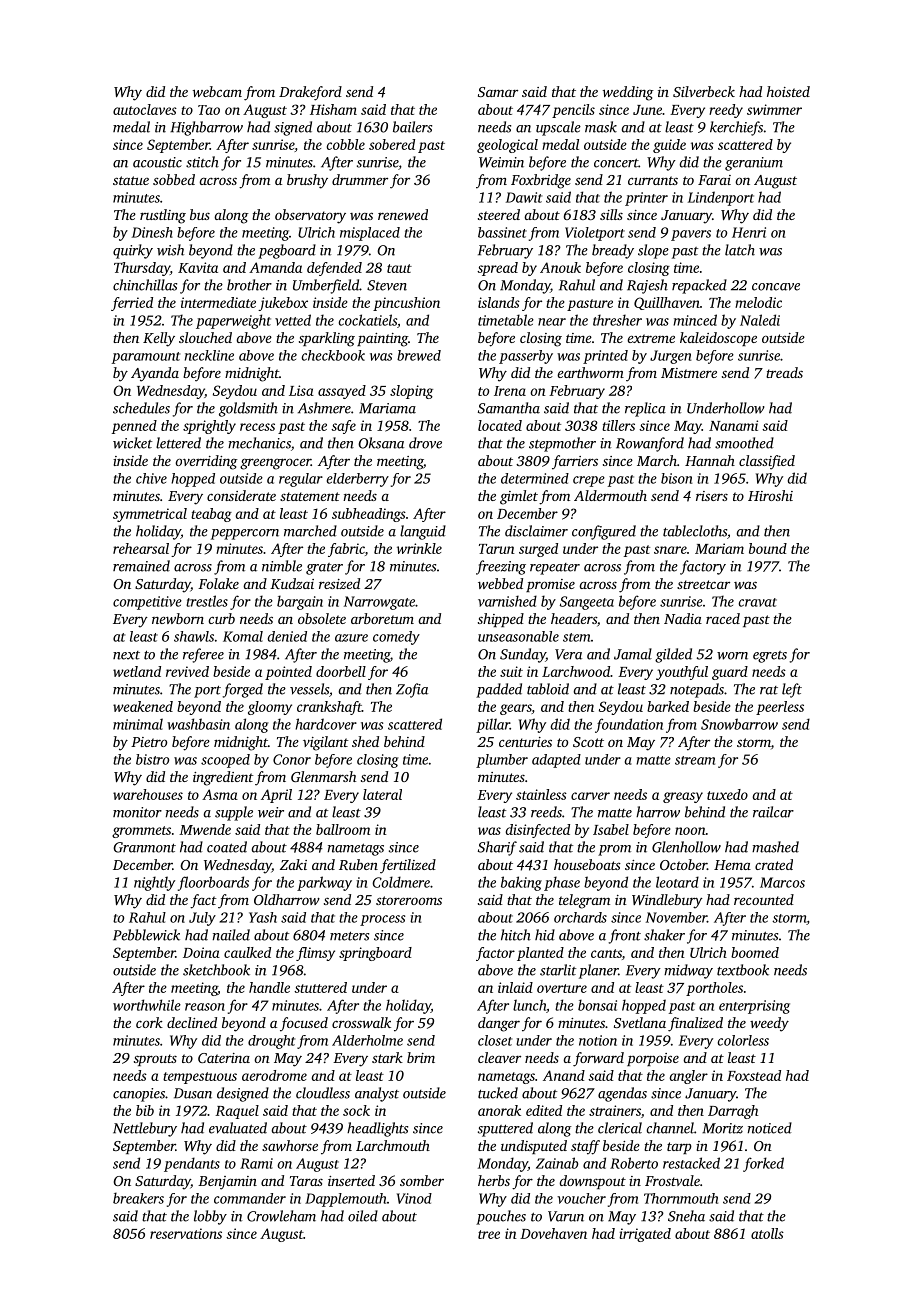 This image has width=924, height=1308. Describe the element at coordinates (283, 304) in the image. I see `jukebox` at that location.
